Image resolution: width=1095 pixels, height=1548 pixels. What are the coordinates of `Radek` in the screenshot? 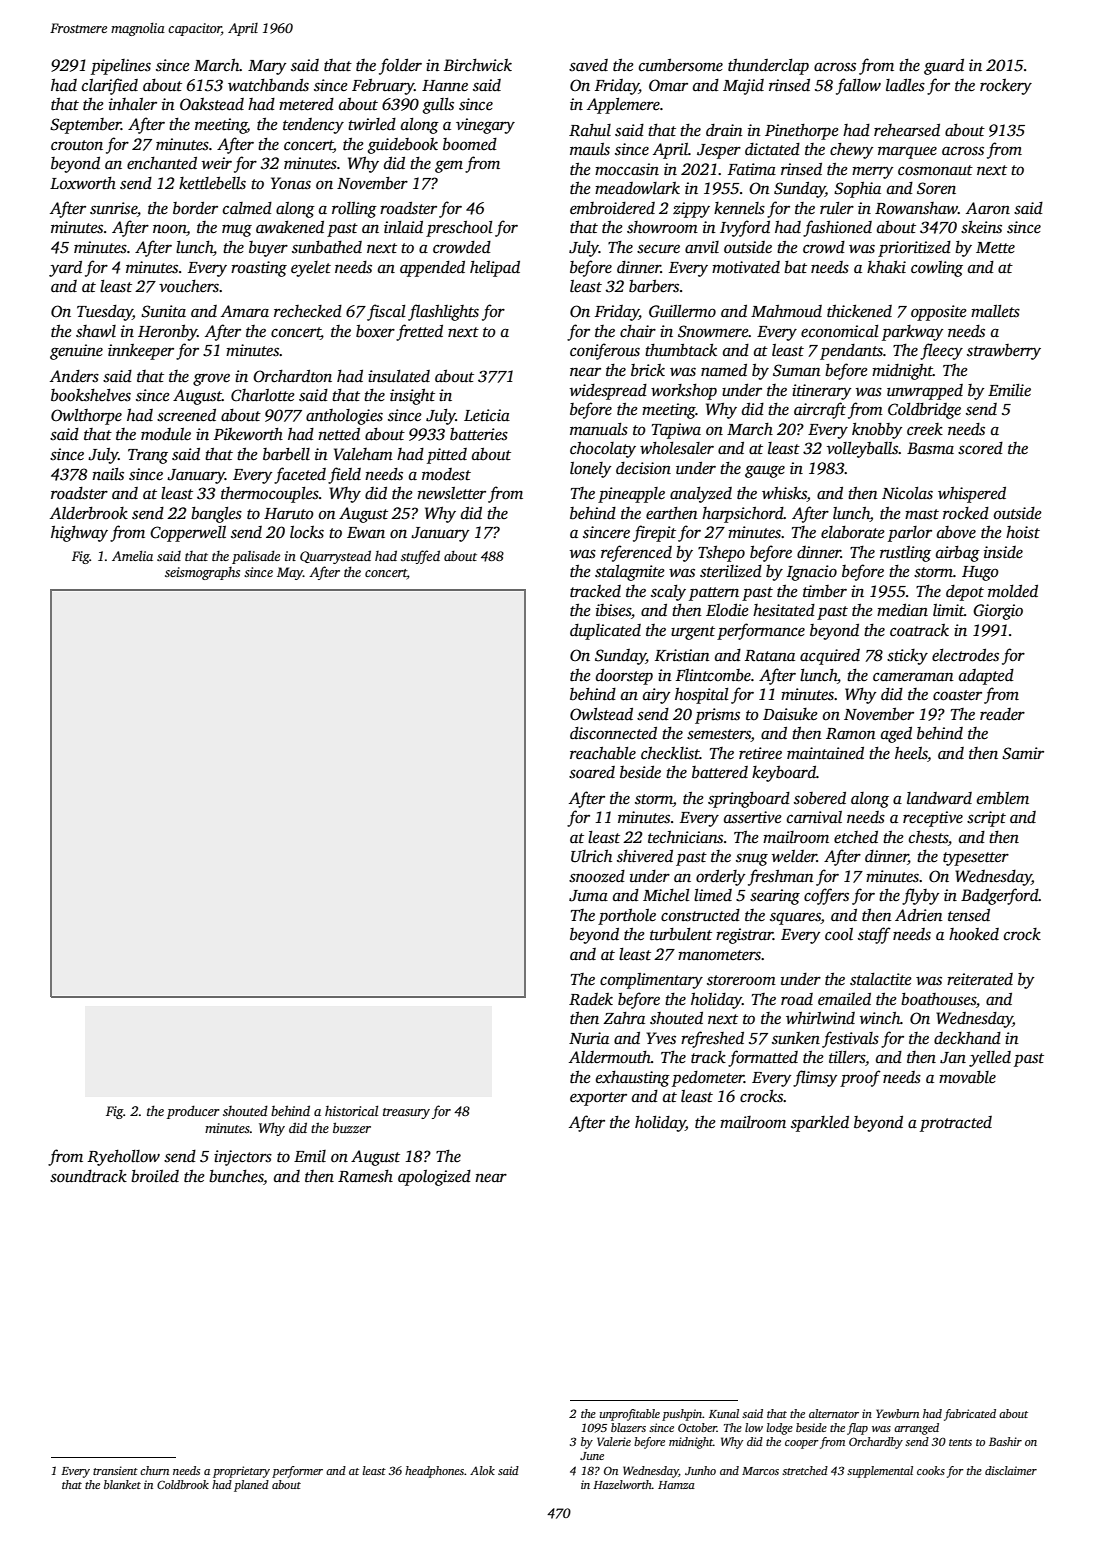 It's located at (591, 999).
